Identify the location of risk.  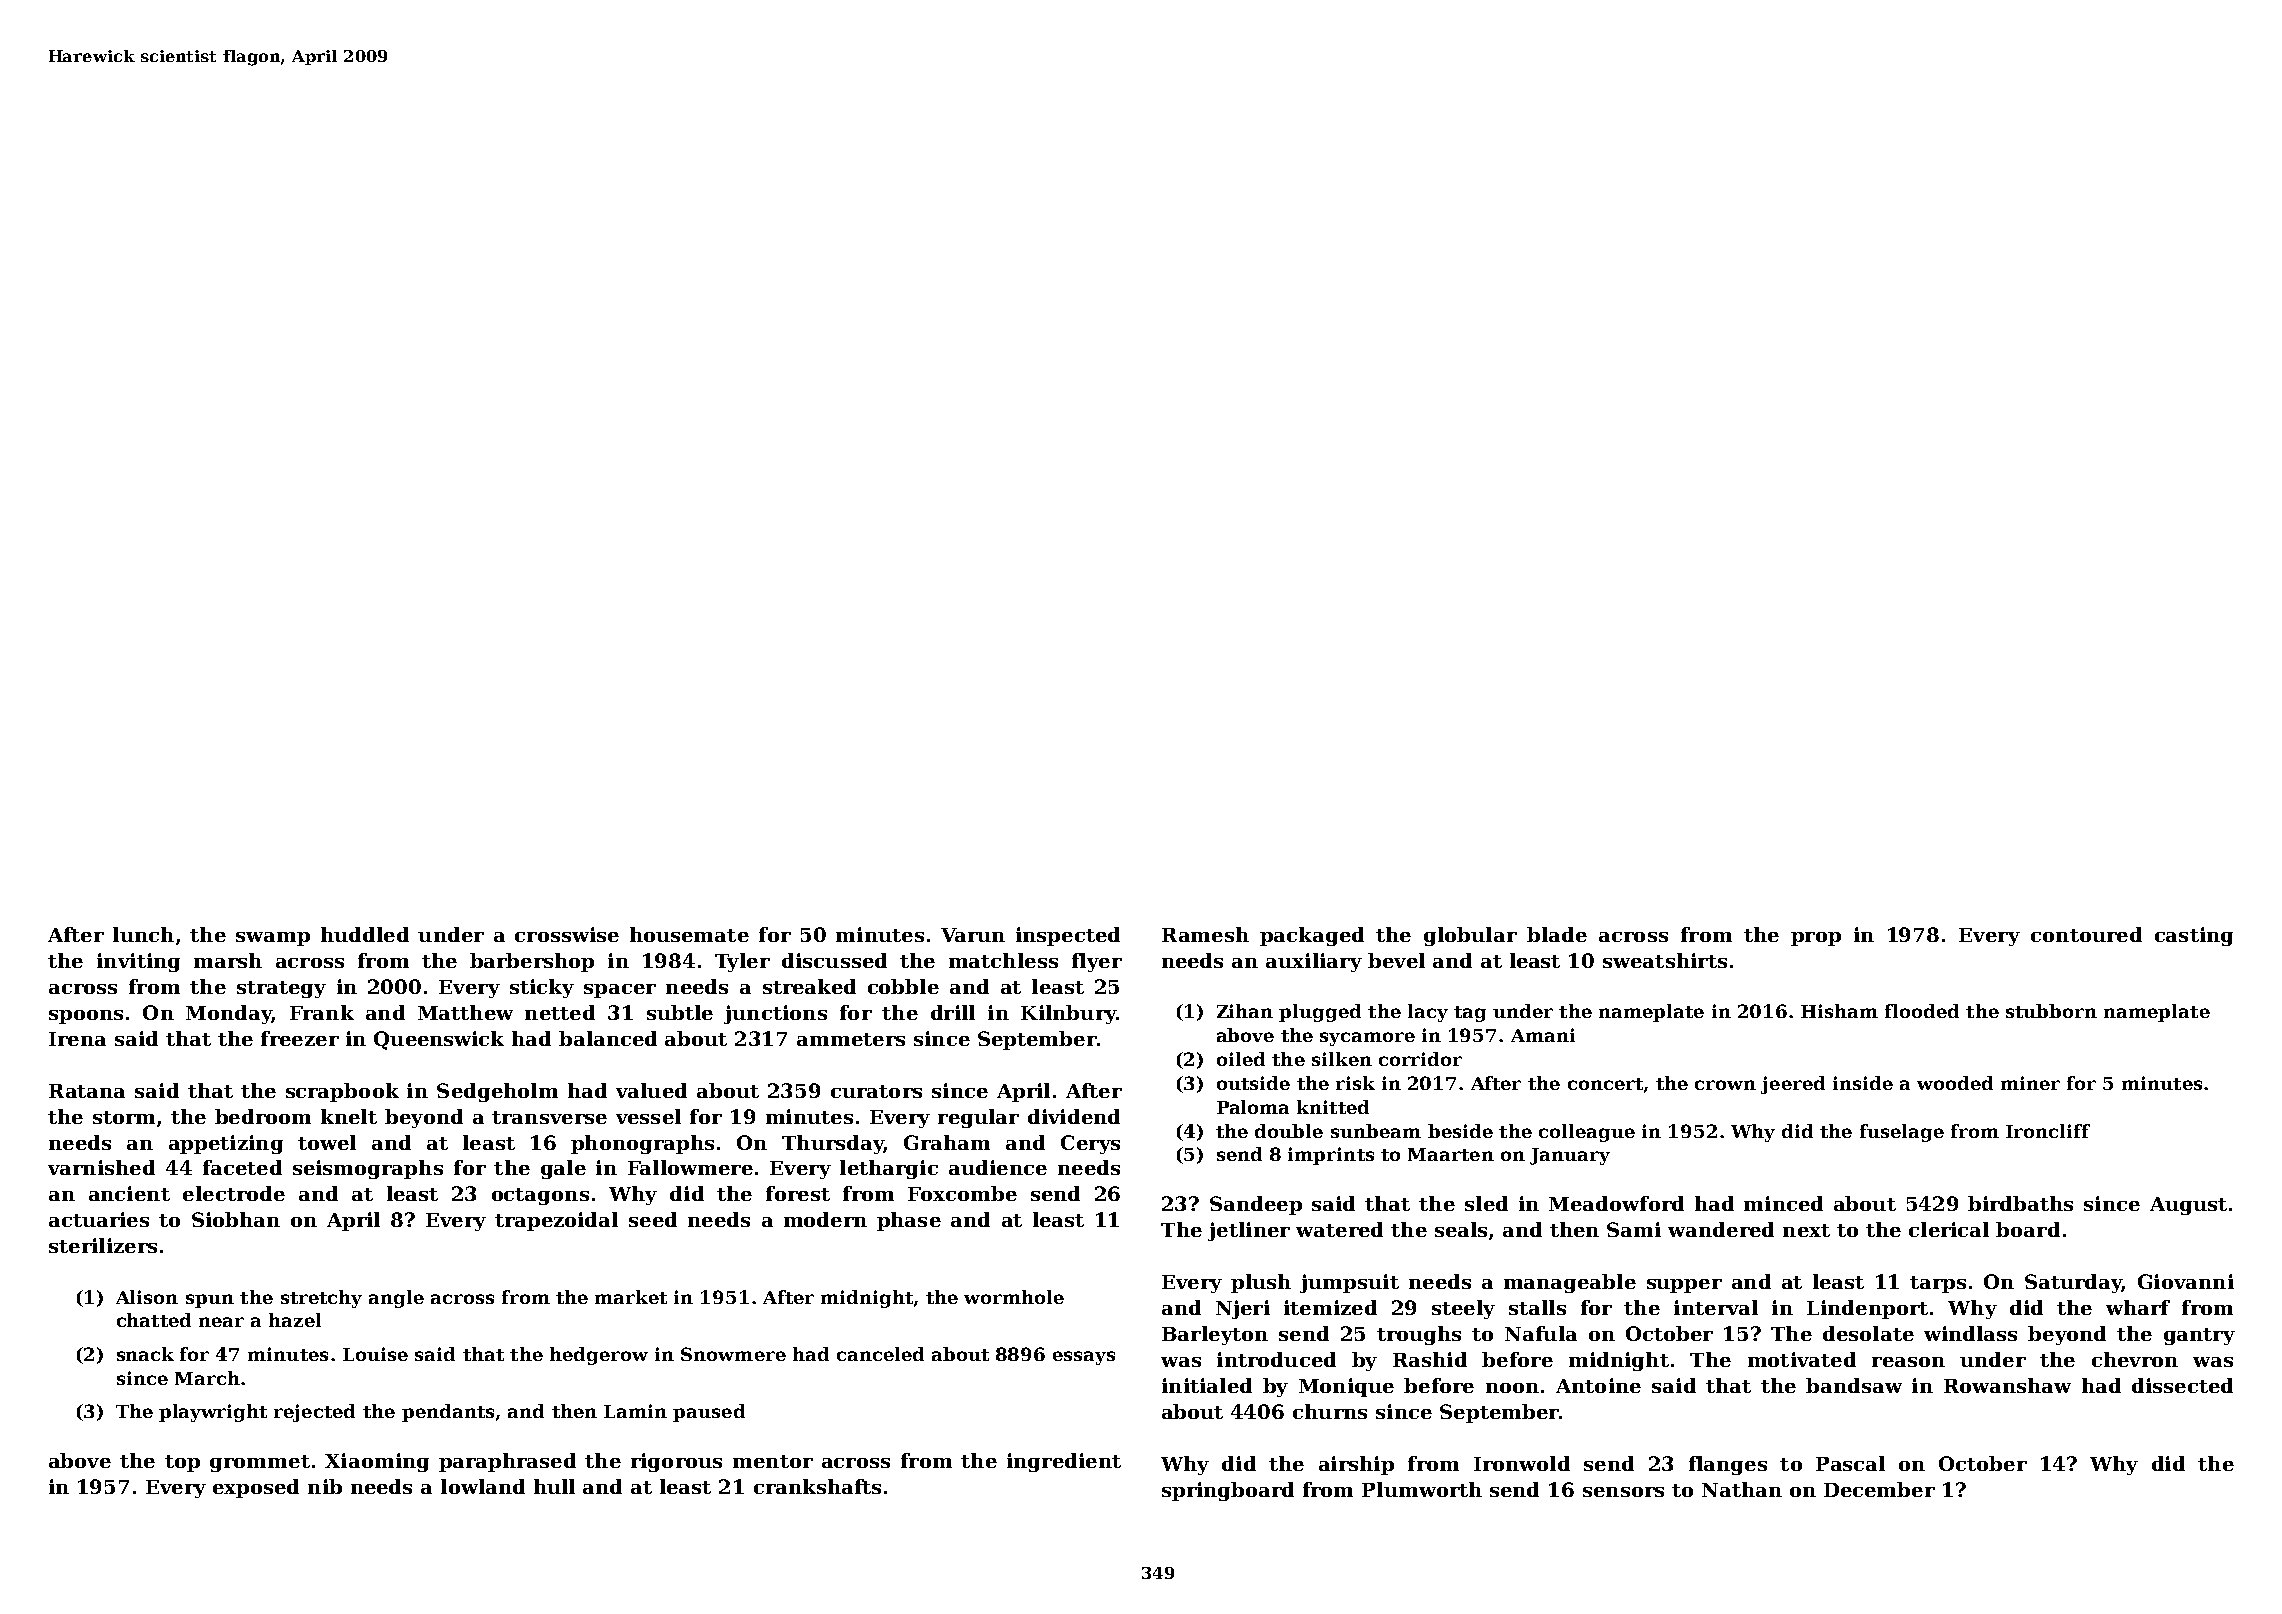
(1355, 1083).
